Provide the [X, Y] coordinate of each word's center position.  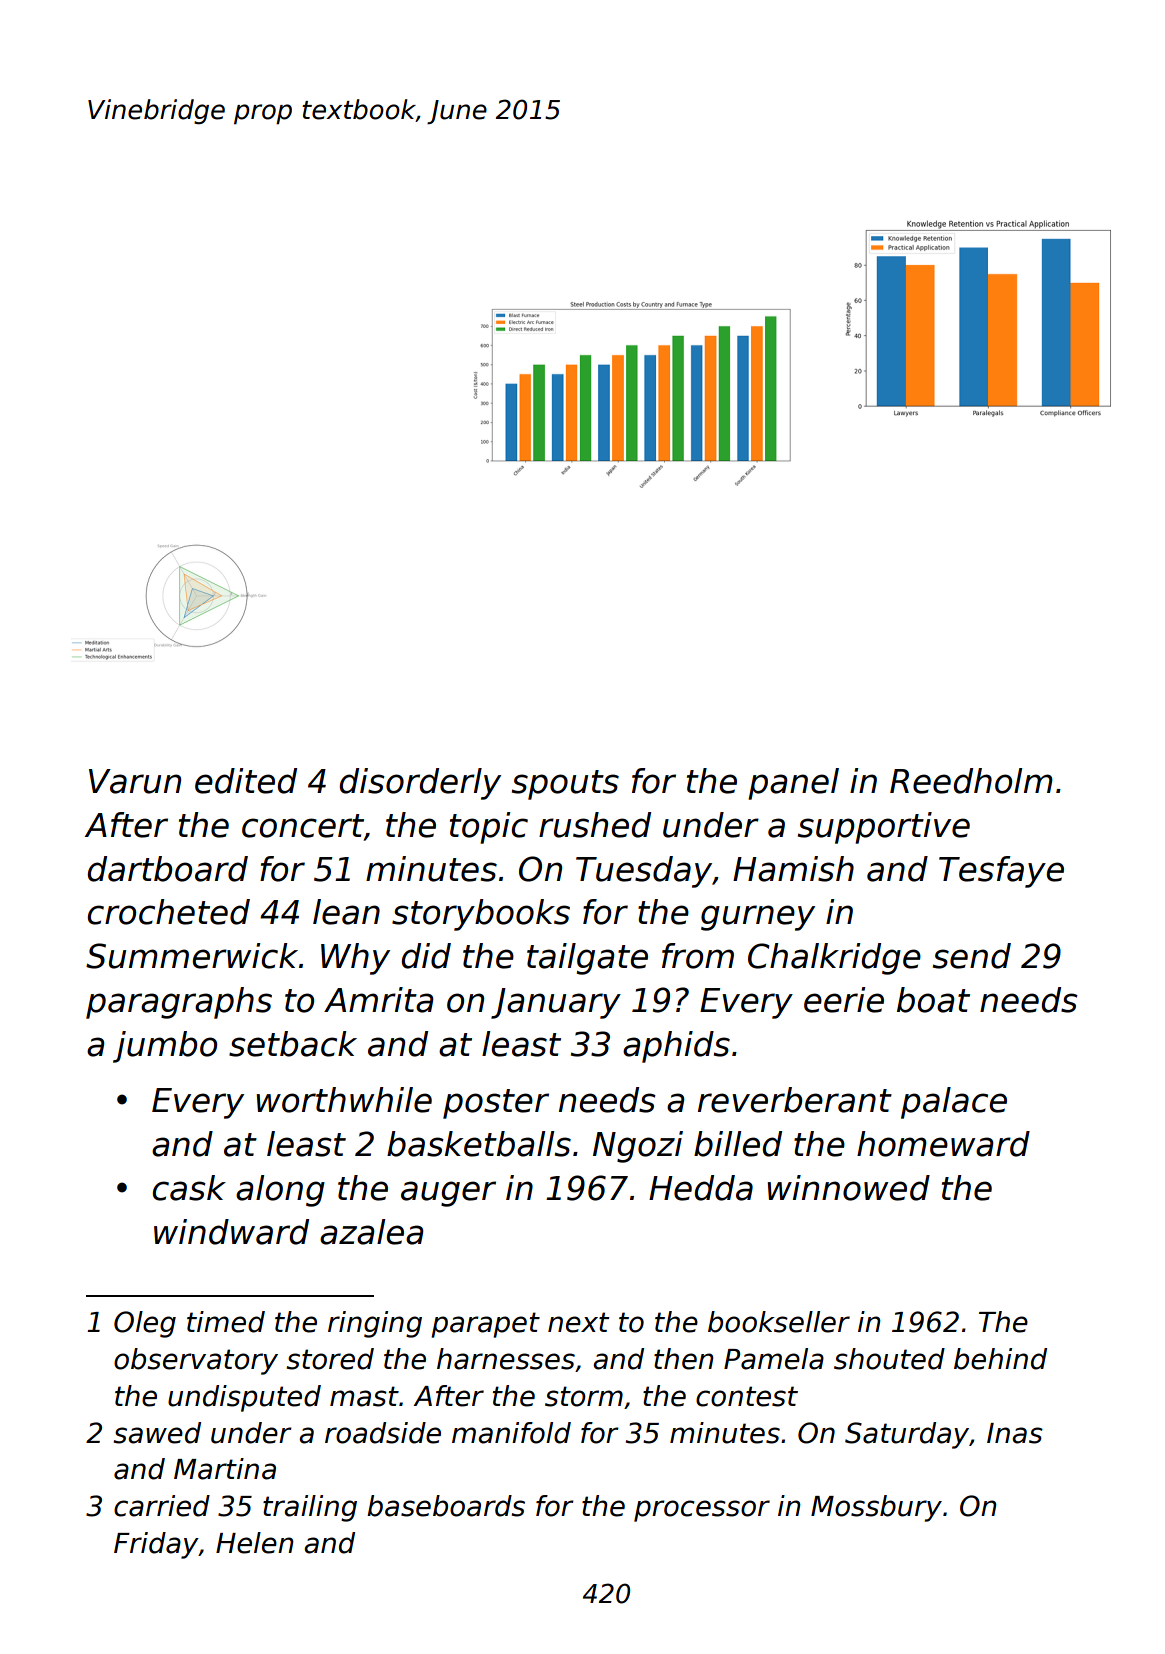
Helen [255, 1543]
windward [231, 1232]
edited [246, 781]
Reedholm [971, 781]
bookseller [779, 1322]
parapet [485, 1325]
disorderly [420, 784]
